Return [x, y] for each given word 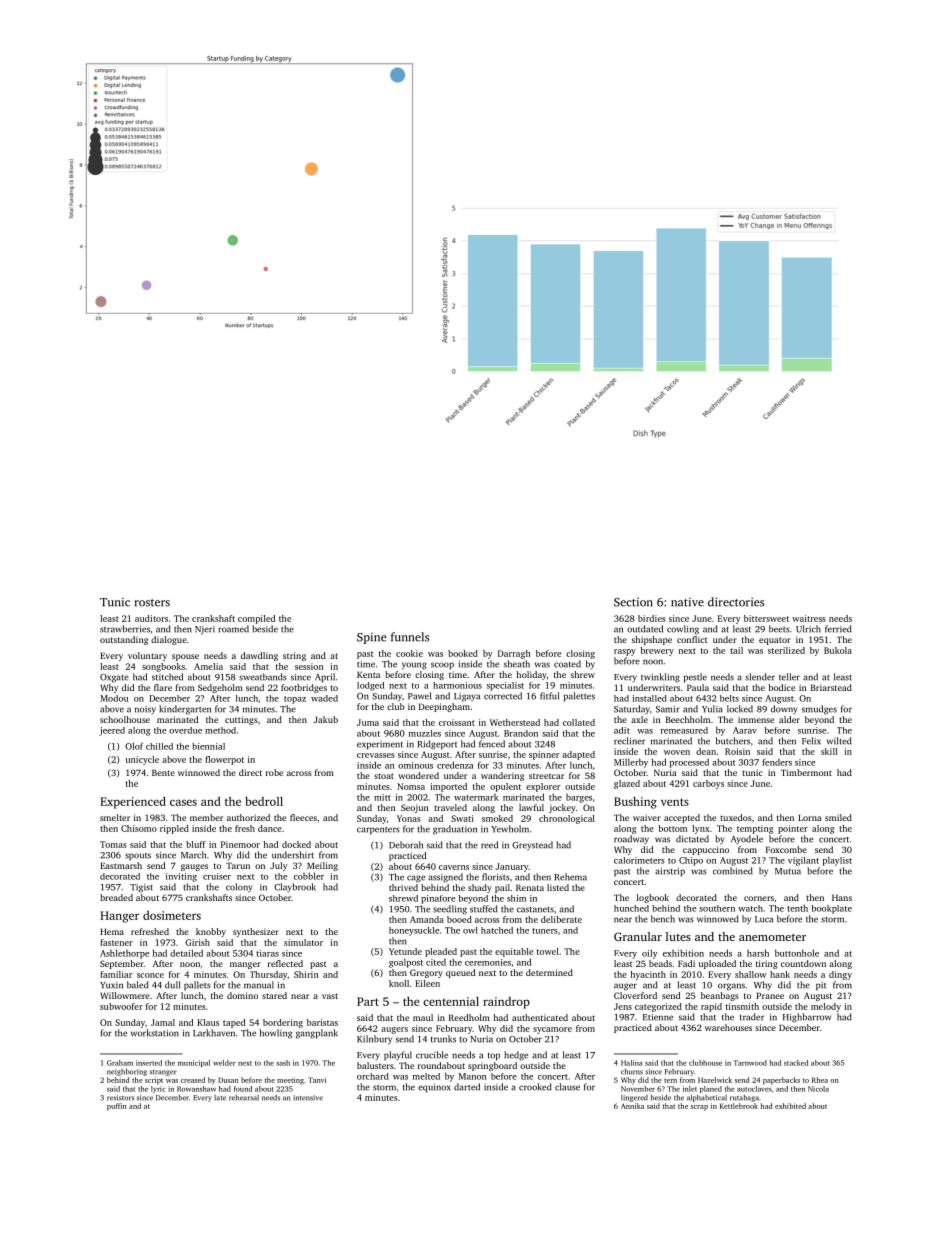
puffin [117, 1107]
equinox [434, 1088]
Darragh [514, 654]
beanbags [720, 996]
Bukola [838, 650]
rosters [152, 603]
